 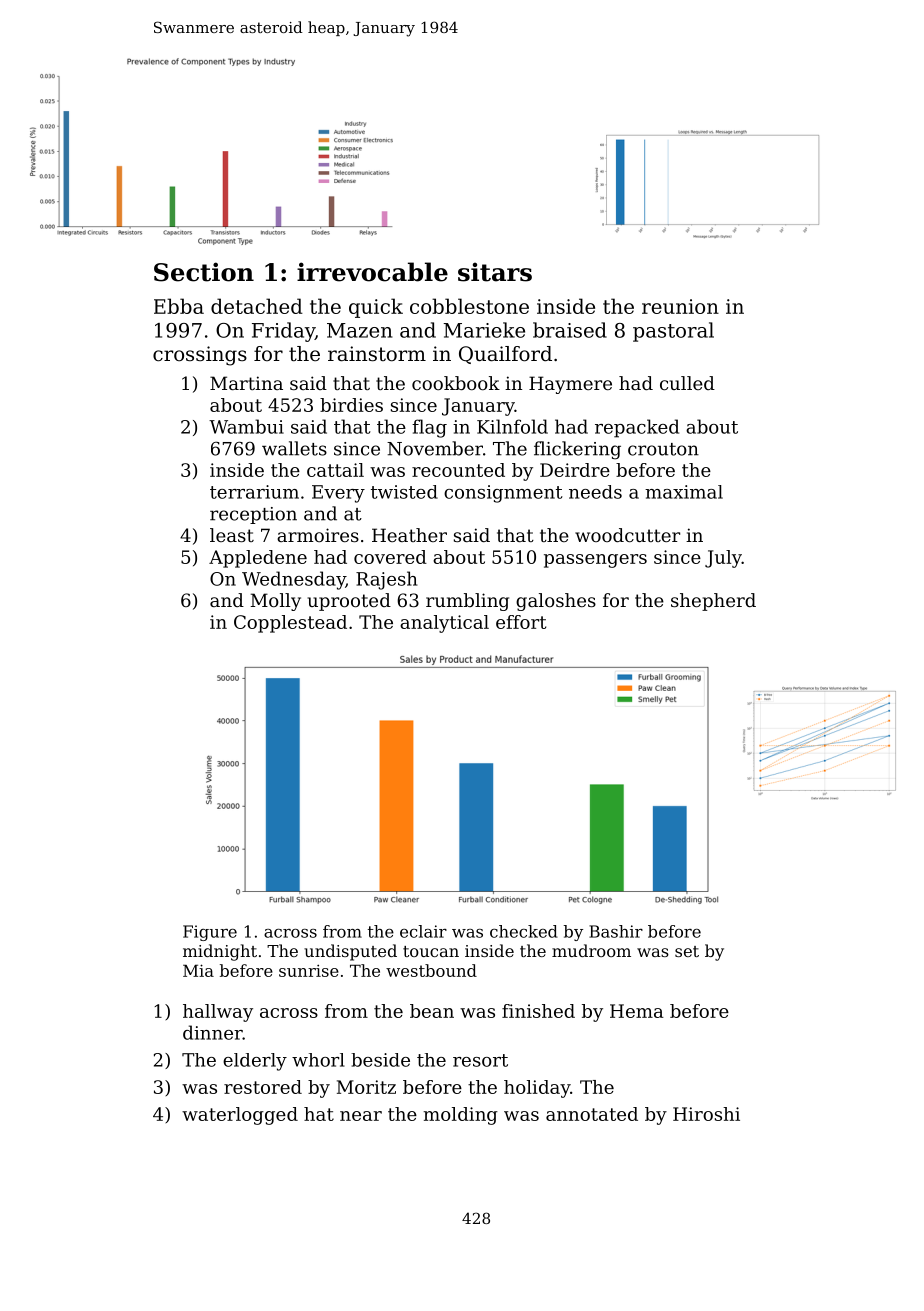 What do you see at coordinates (318, 1060) in the screenshot?
I see `whorl` at bounding box center [318, 1060].
